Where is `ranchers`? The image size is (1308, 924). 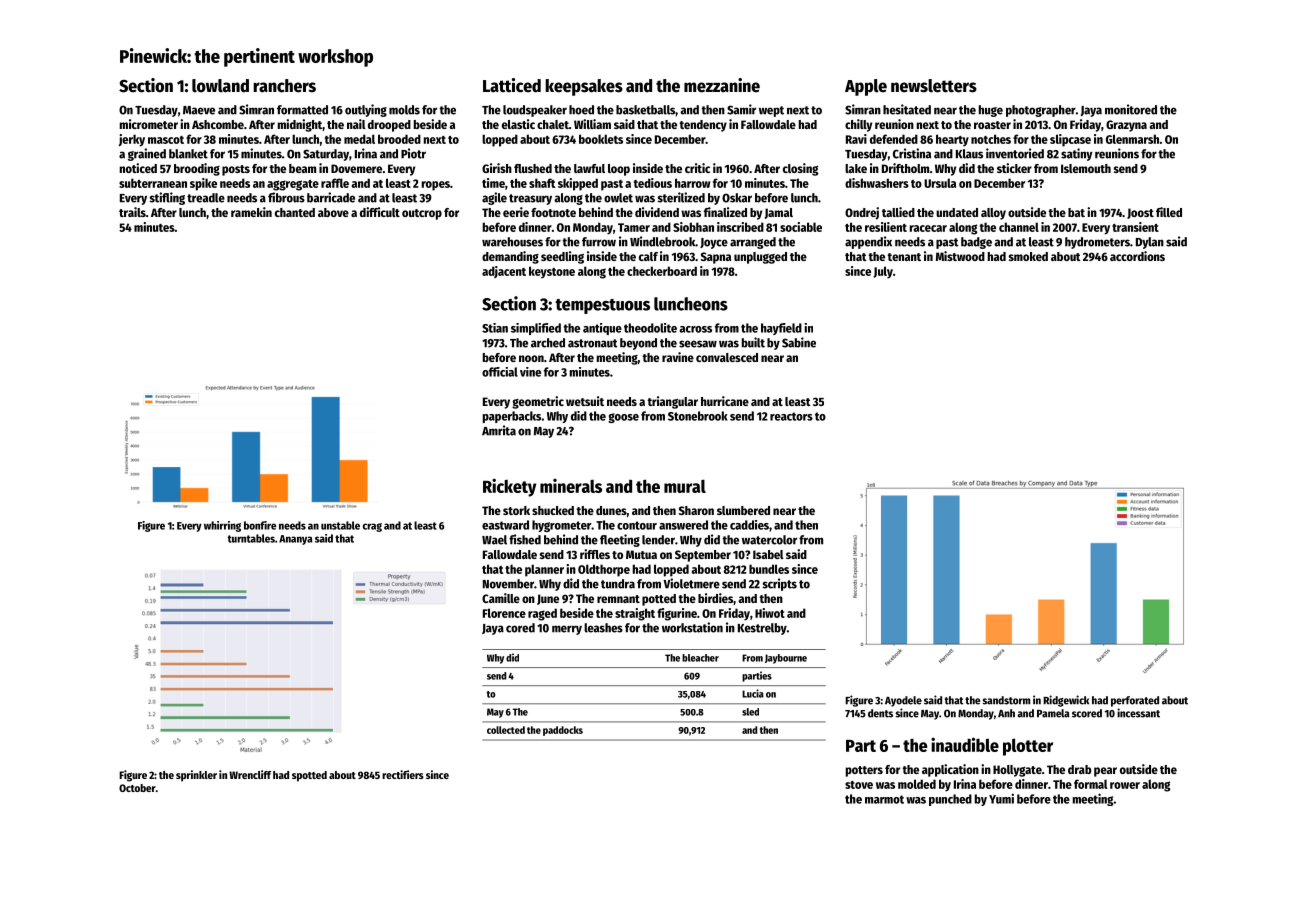 ranchers is located at coordinates (284, 86).
